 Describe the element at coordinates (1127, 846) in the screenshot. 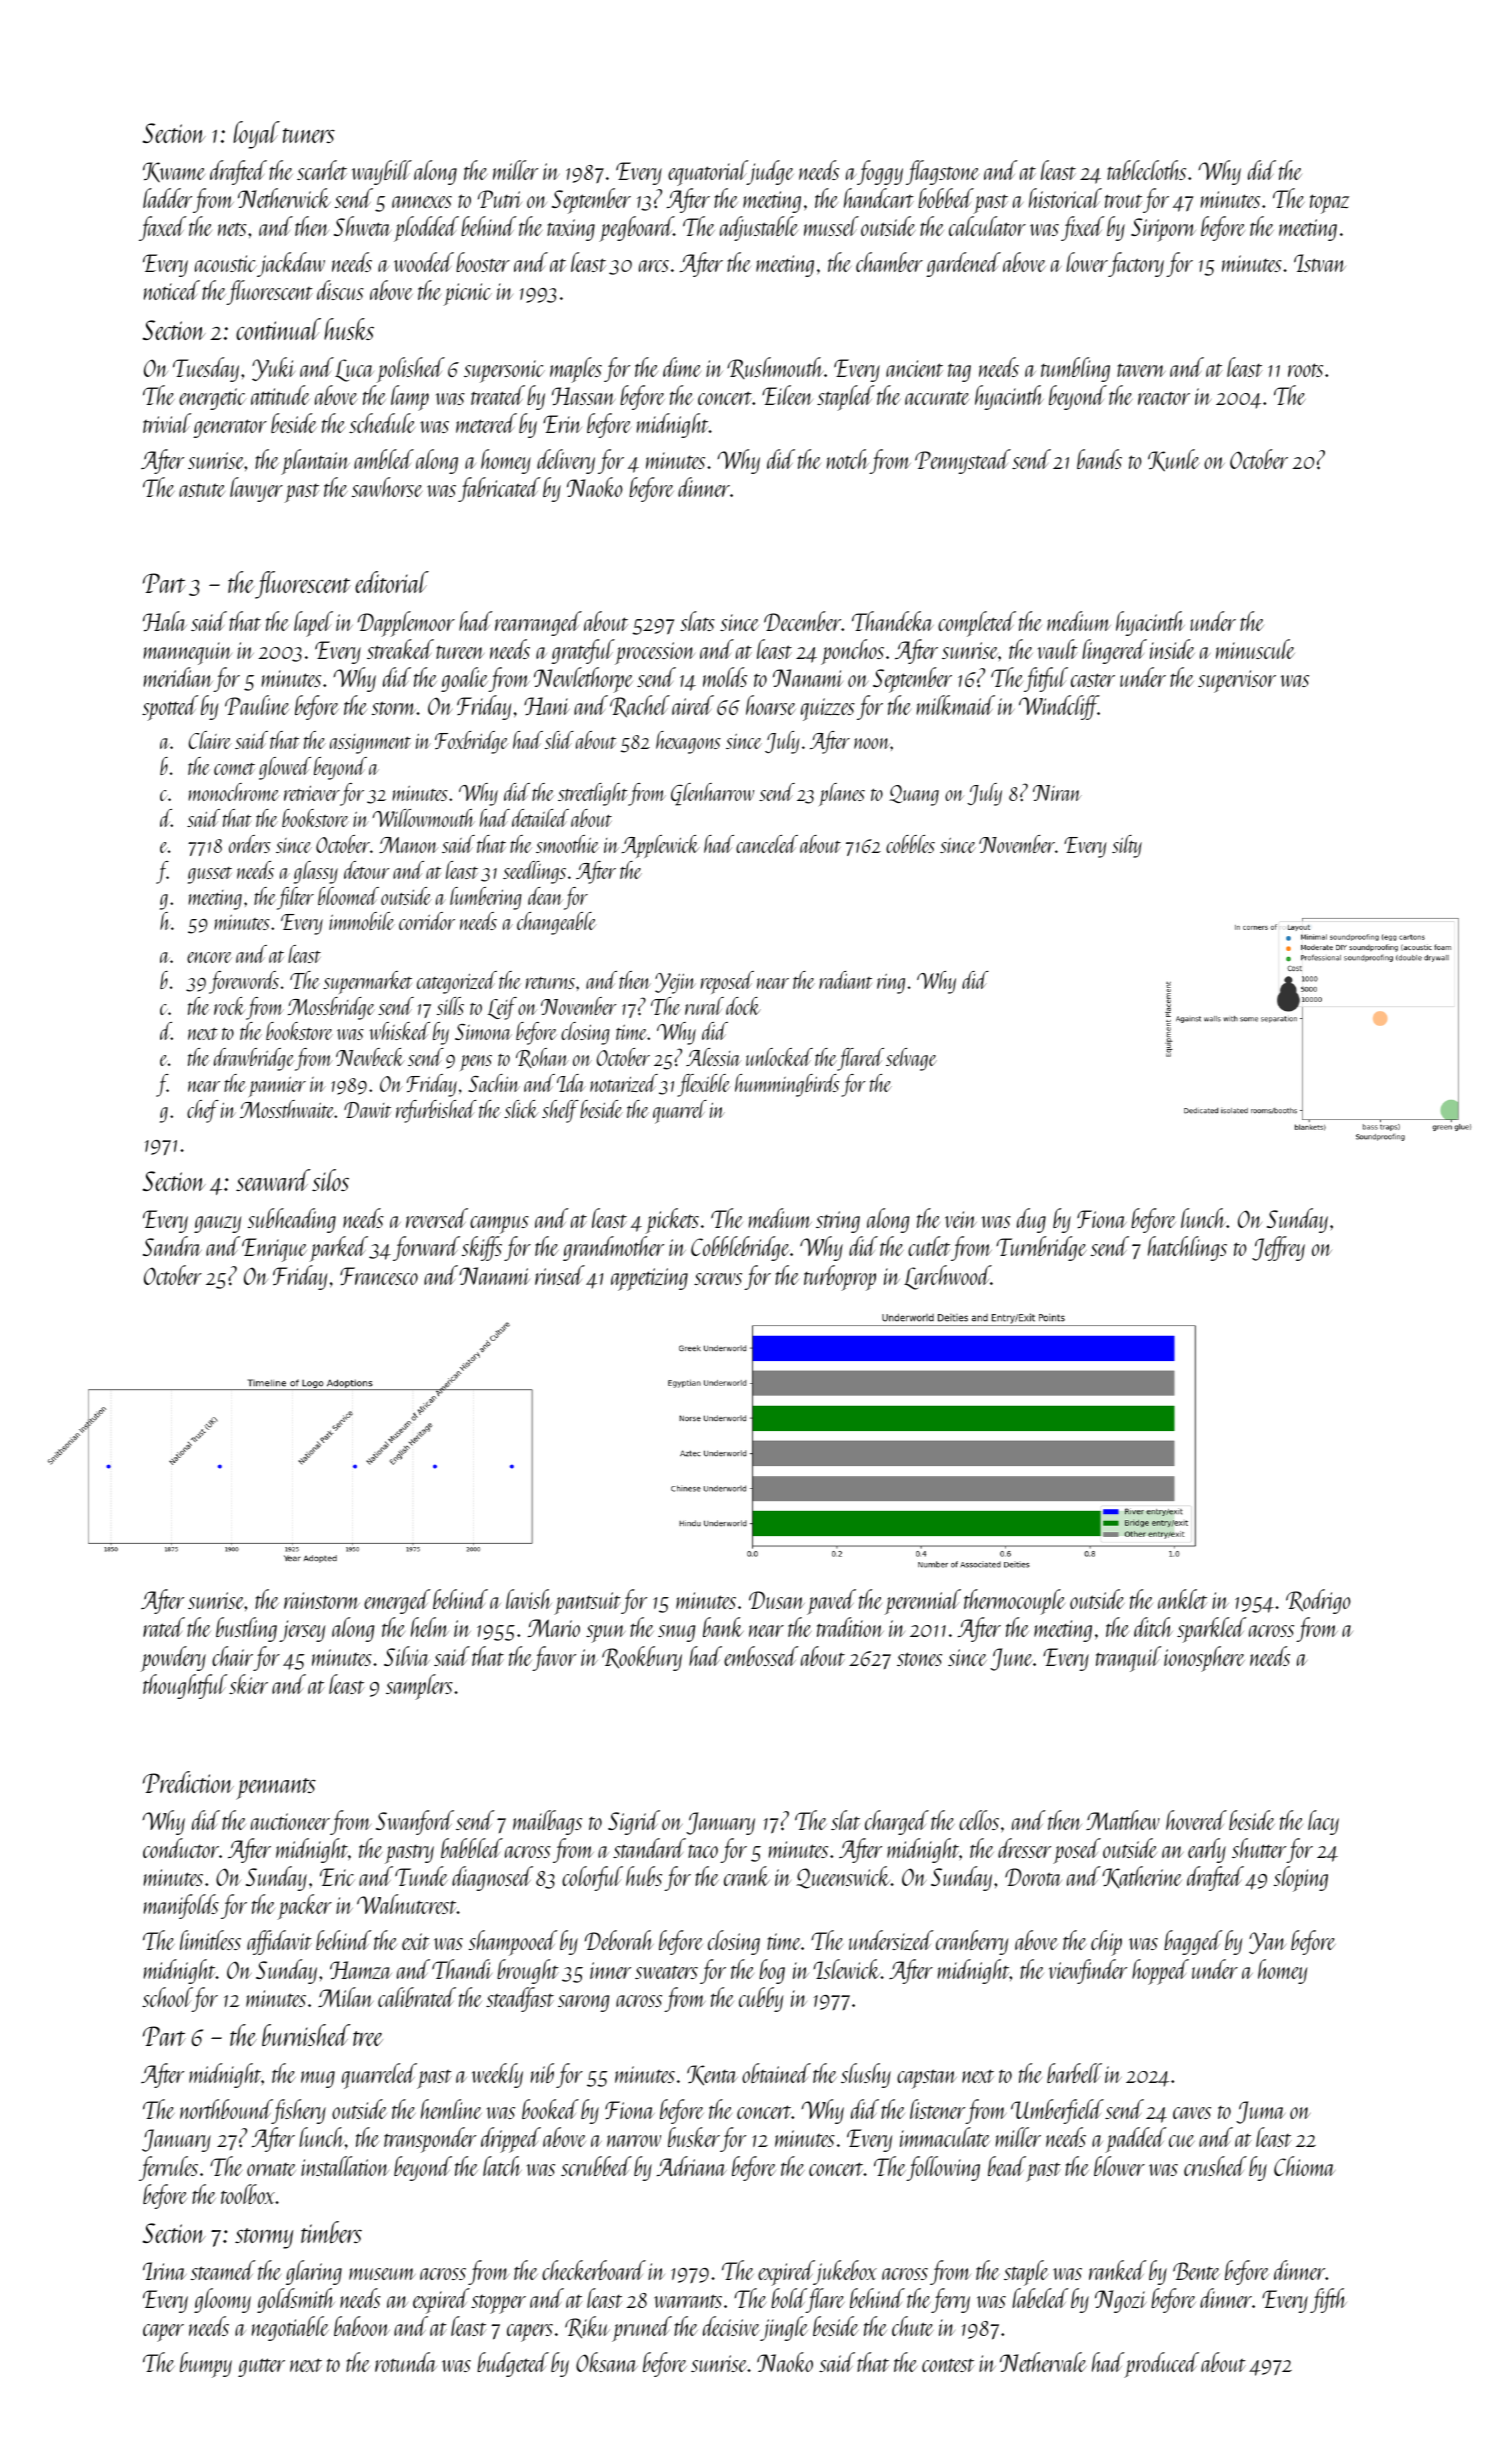

I see `silty` at that location.
